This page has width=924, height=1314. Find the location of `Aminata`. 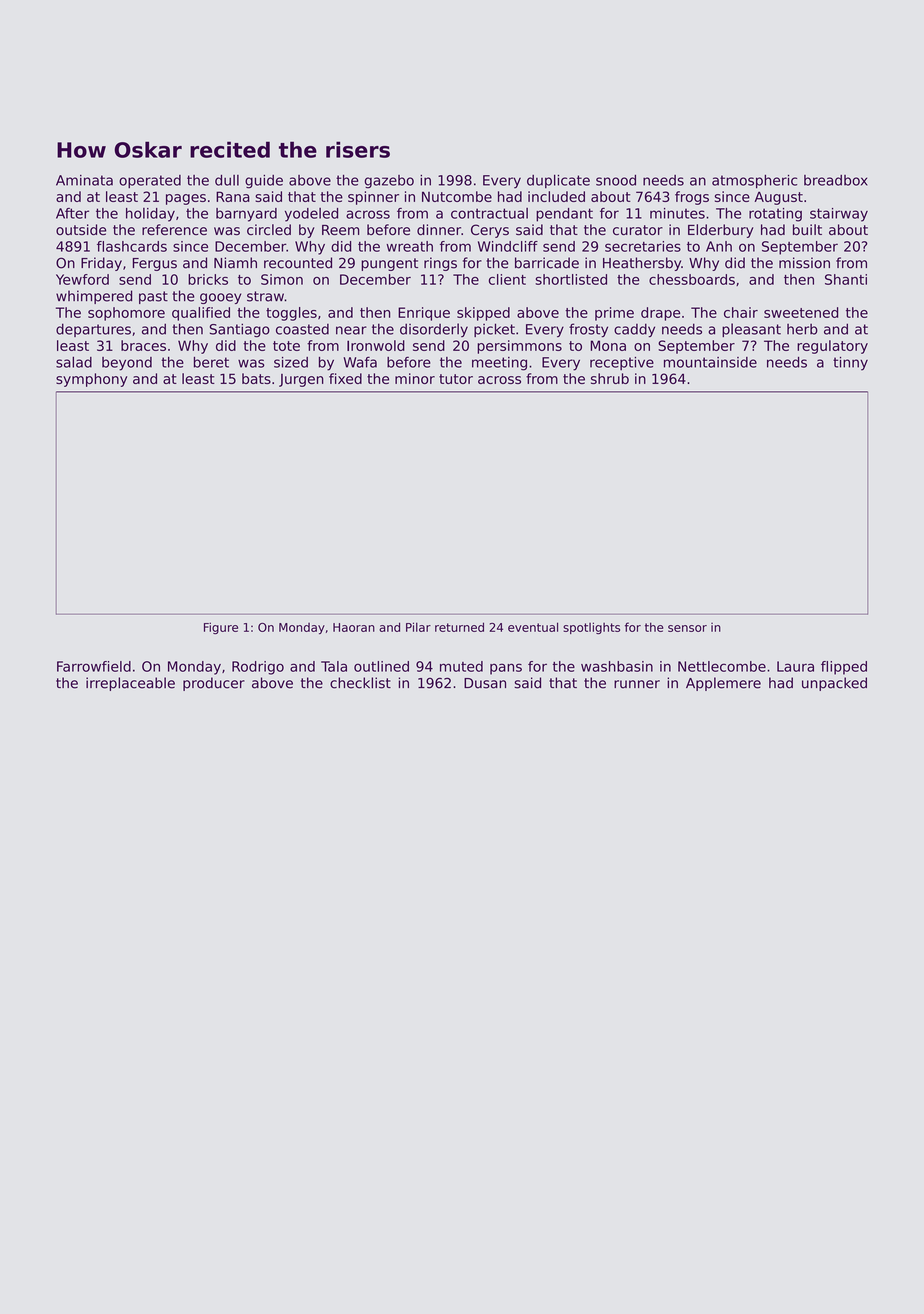

Aminata is located at coordinates (84, 180).
